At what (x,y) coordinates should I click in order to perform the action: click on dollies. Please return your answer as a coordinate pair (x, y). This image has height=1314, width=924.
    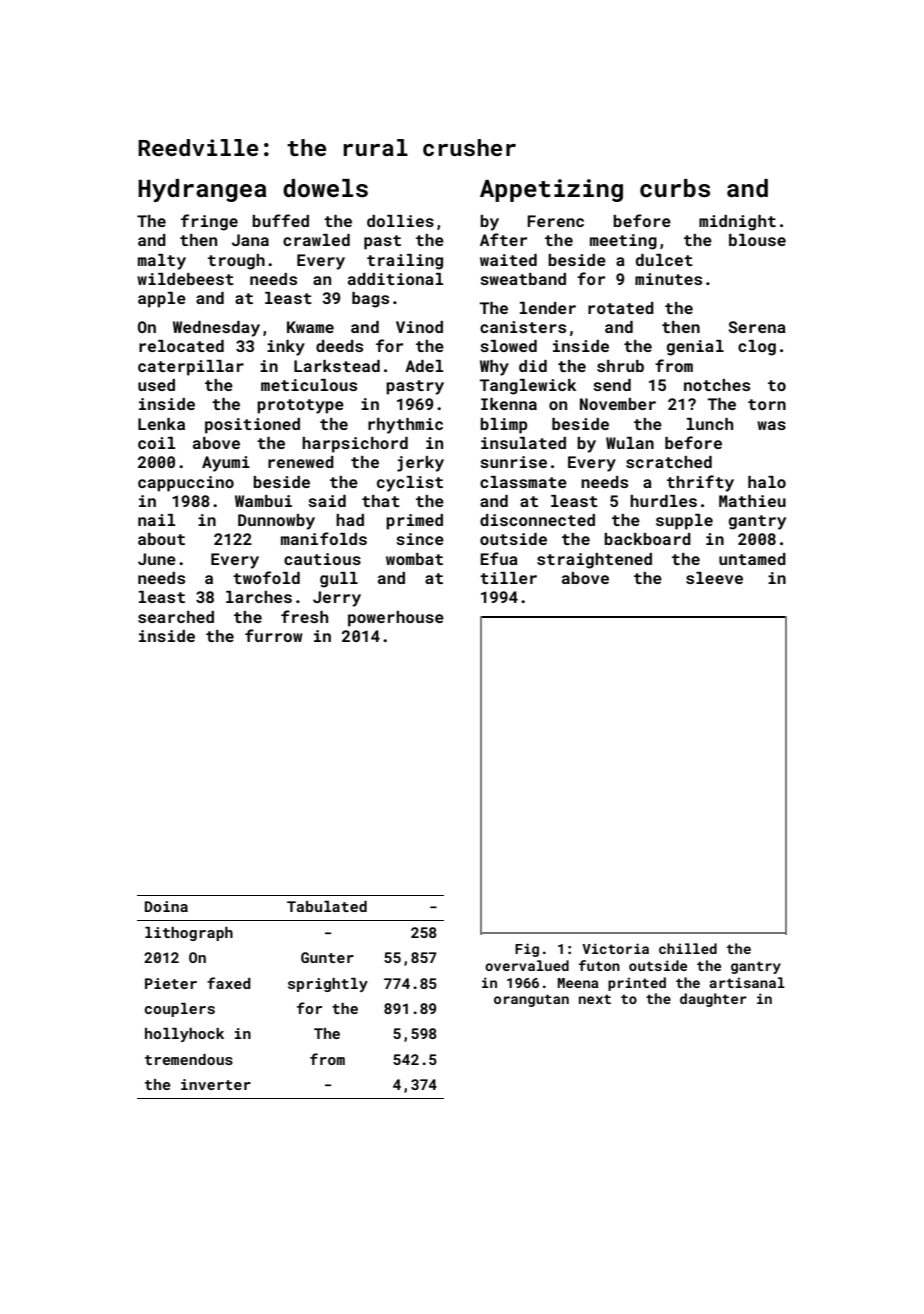
    Looking at the image, I should click on (400, 221).
